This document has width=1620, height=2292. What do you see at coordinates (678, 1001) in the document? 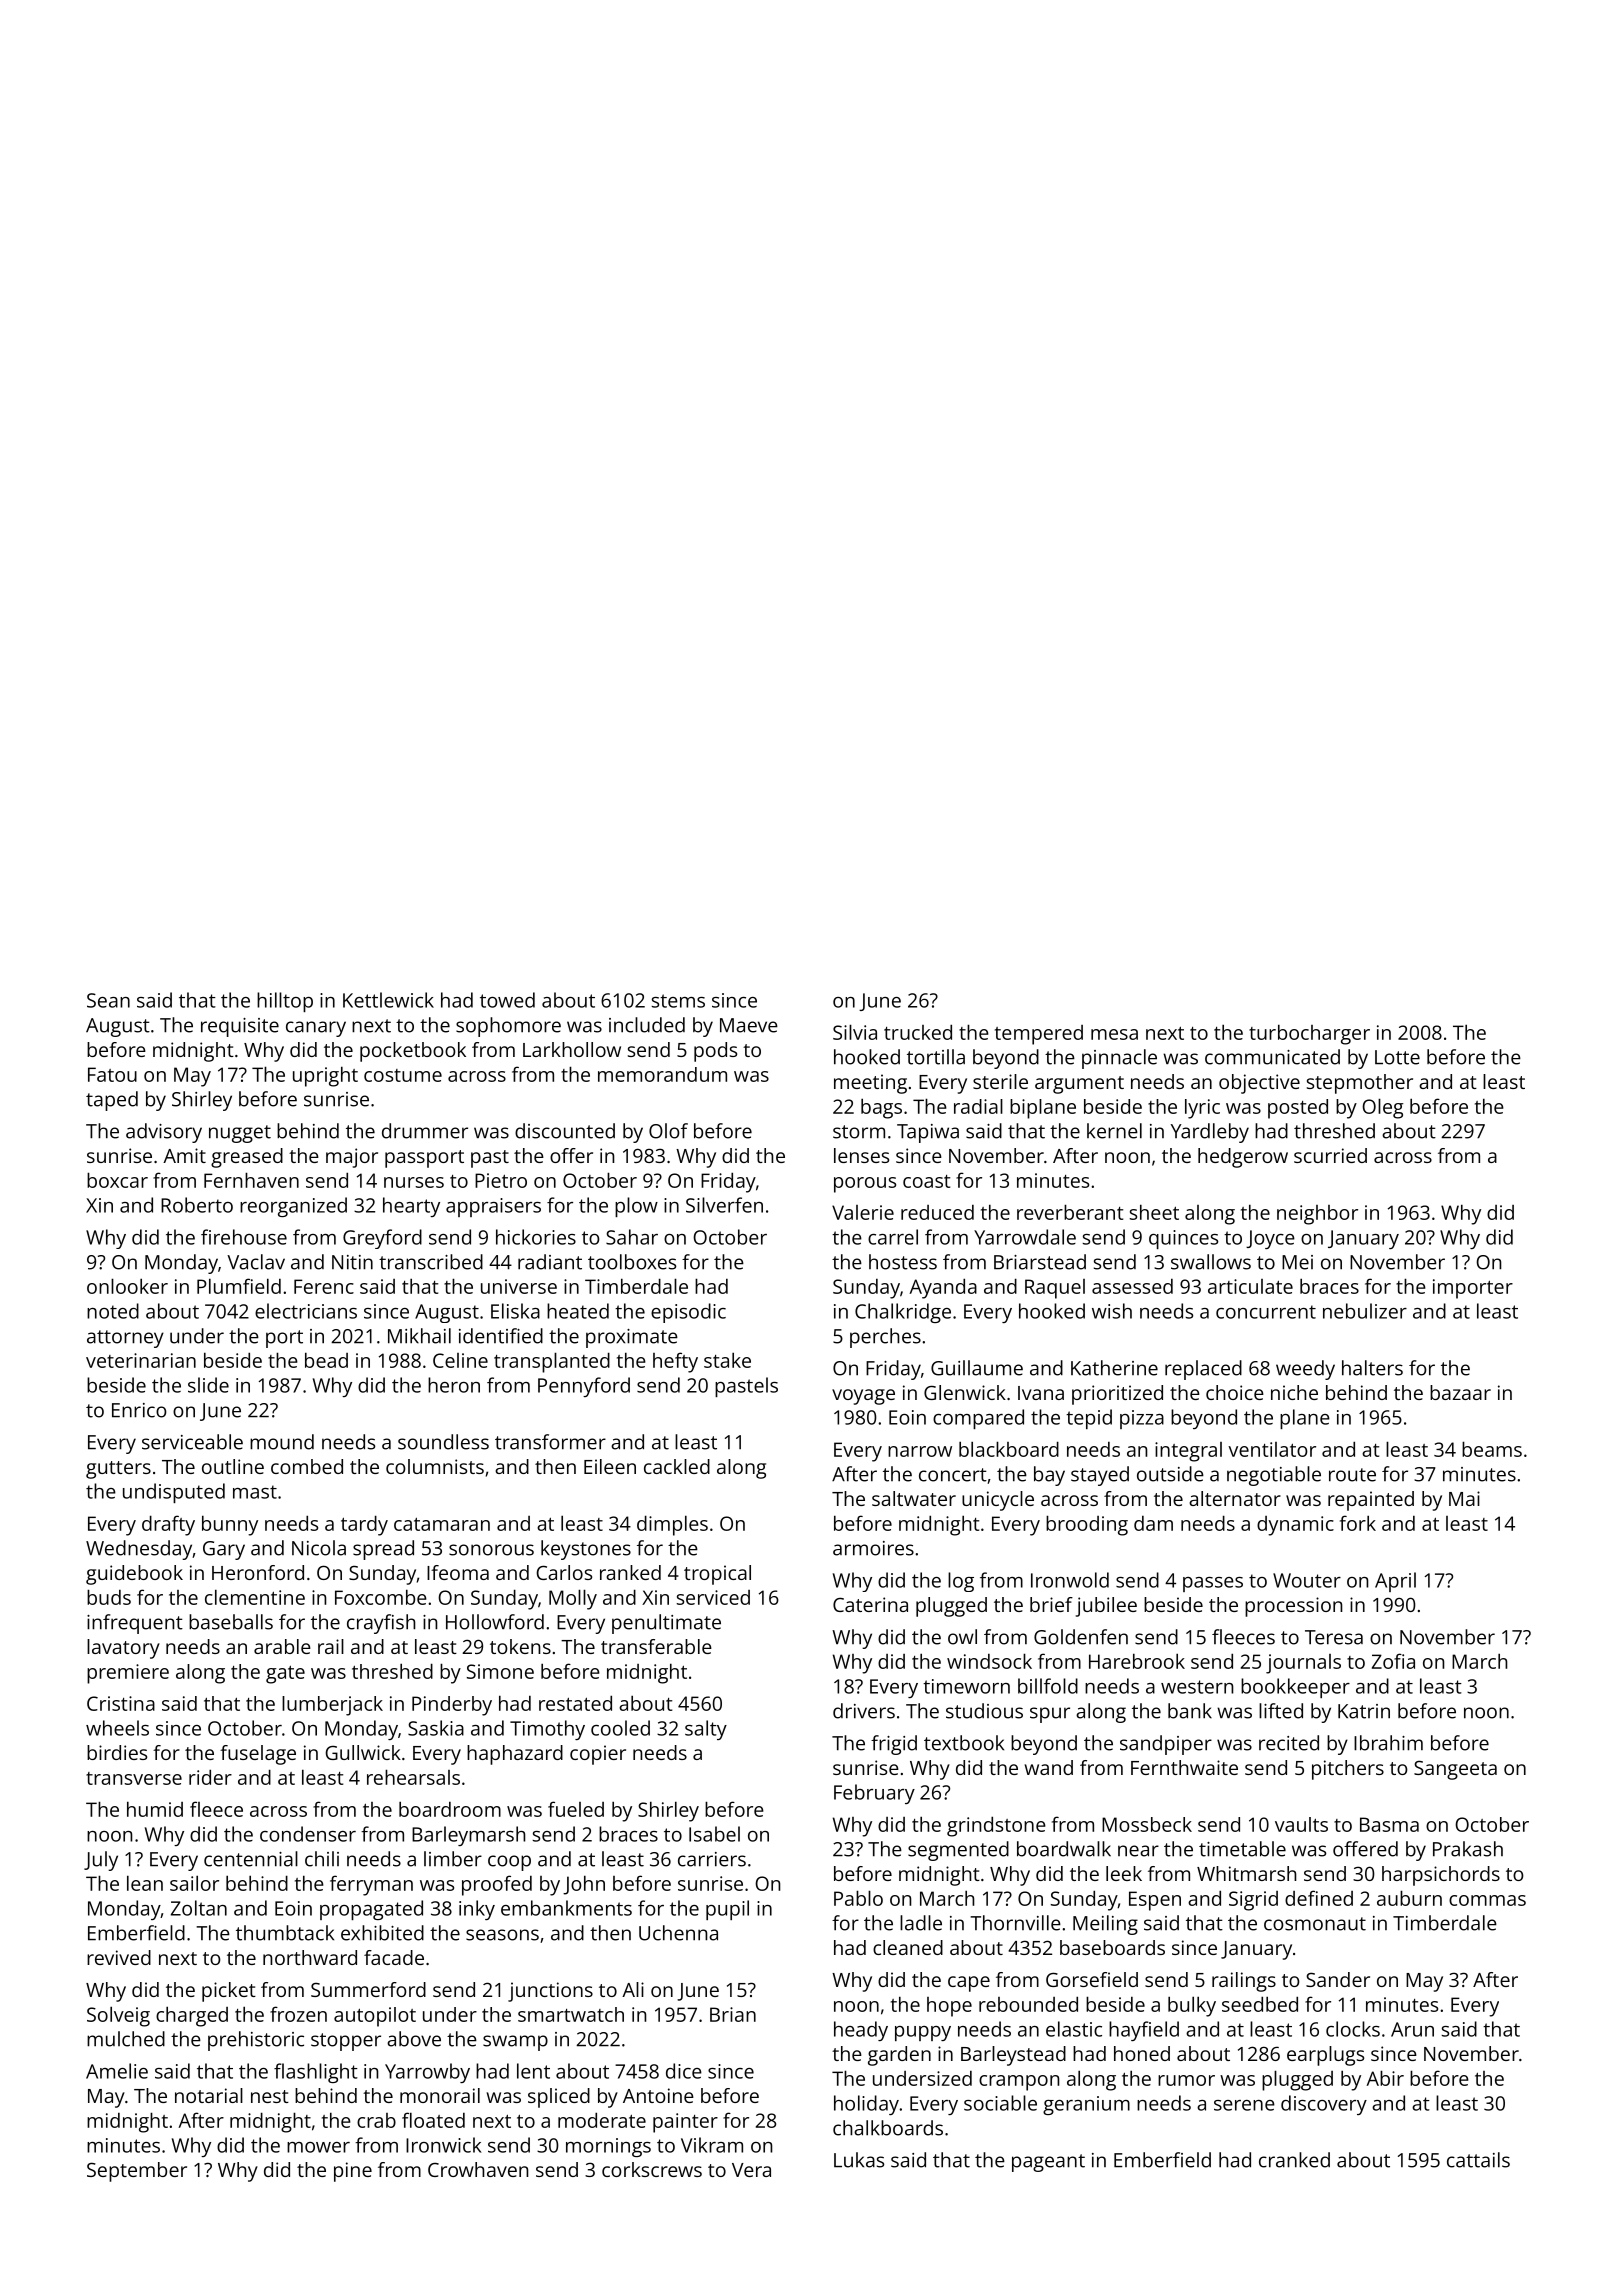
I see `stems` at bounding box center [678, 1001].
